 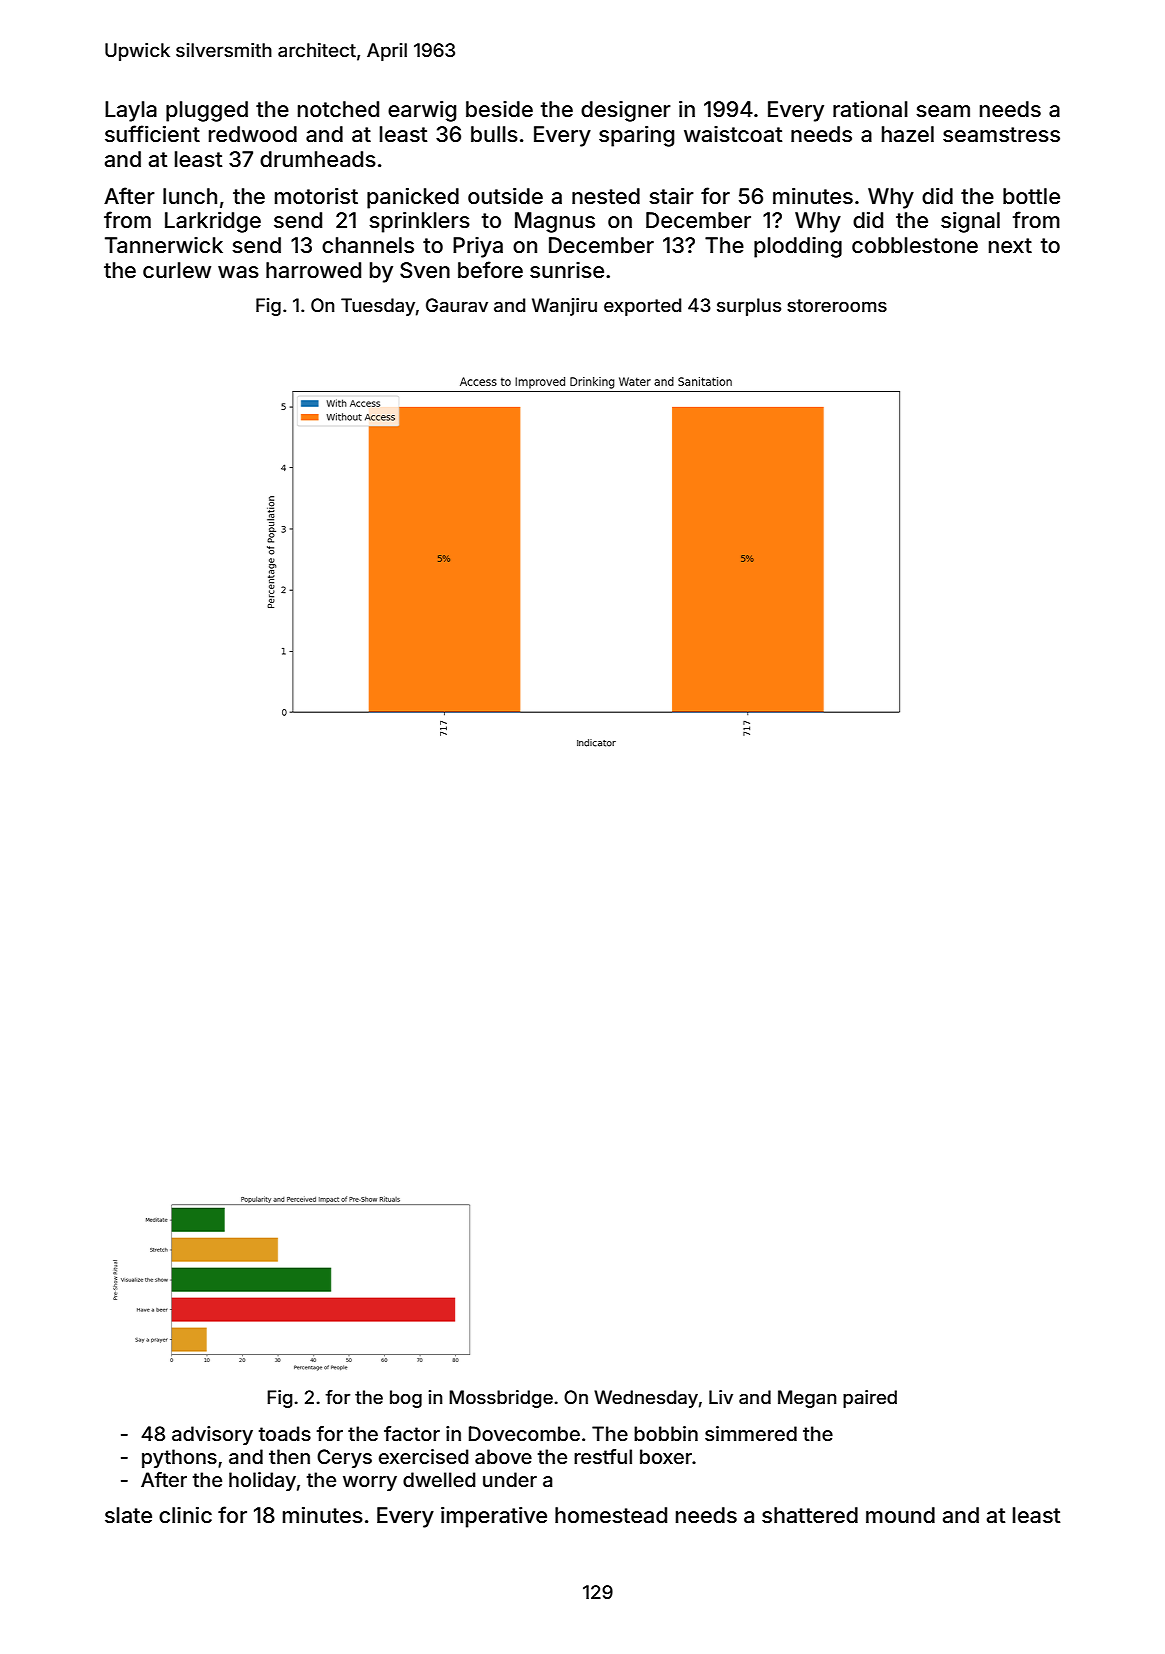 I want to click on designer, so click(x=626, y=111).
